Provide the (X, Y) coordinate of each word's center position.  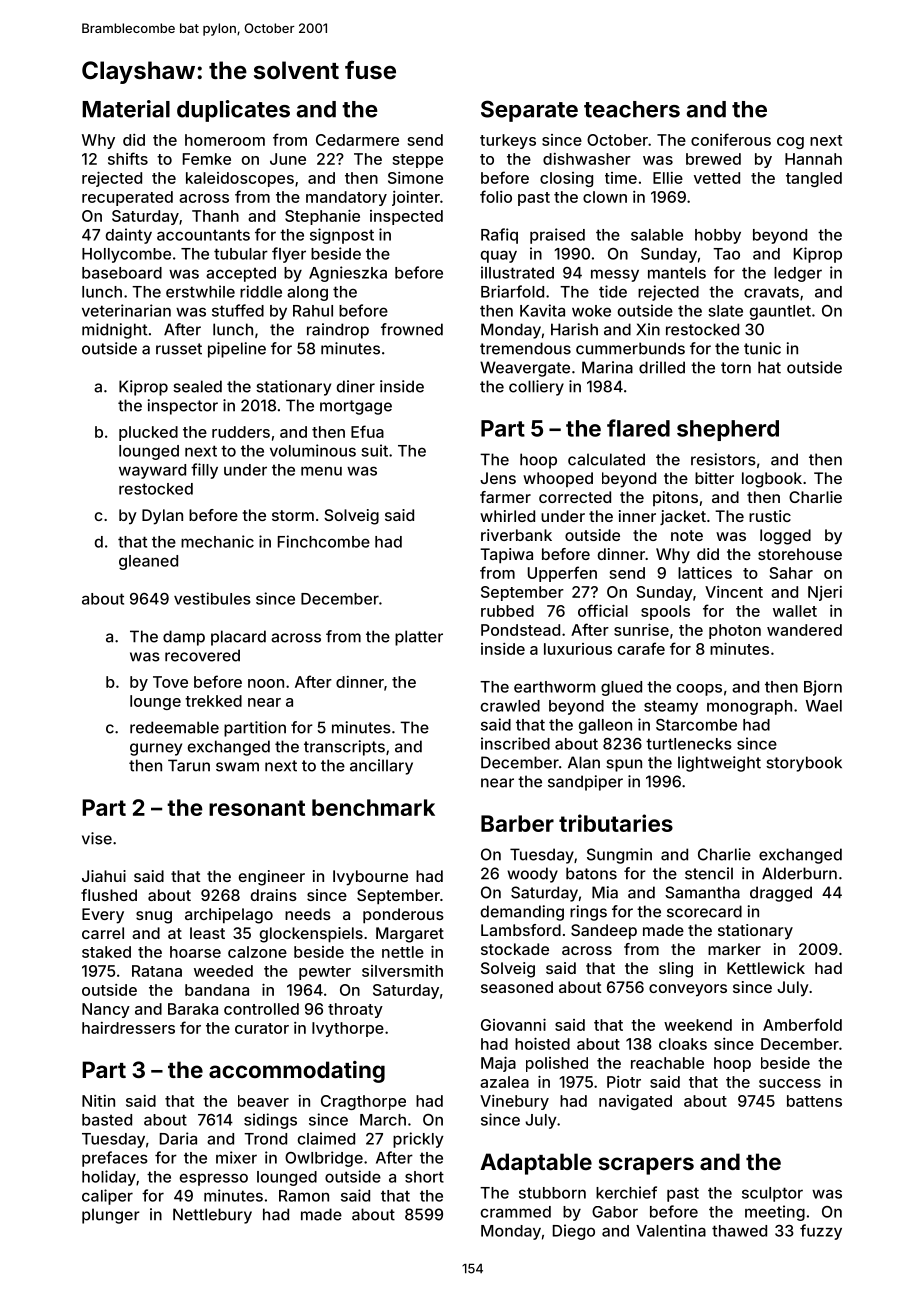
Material (126, 109)
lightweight (719, 764)
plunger (111, 1216)
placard (238, 638)
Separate (529, 111)
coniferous (731, 139)
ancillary (381, 767)
